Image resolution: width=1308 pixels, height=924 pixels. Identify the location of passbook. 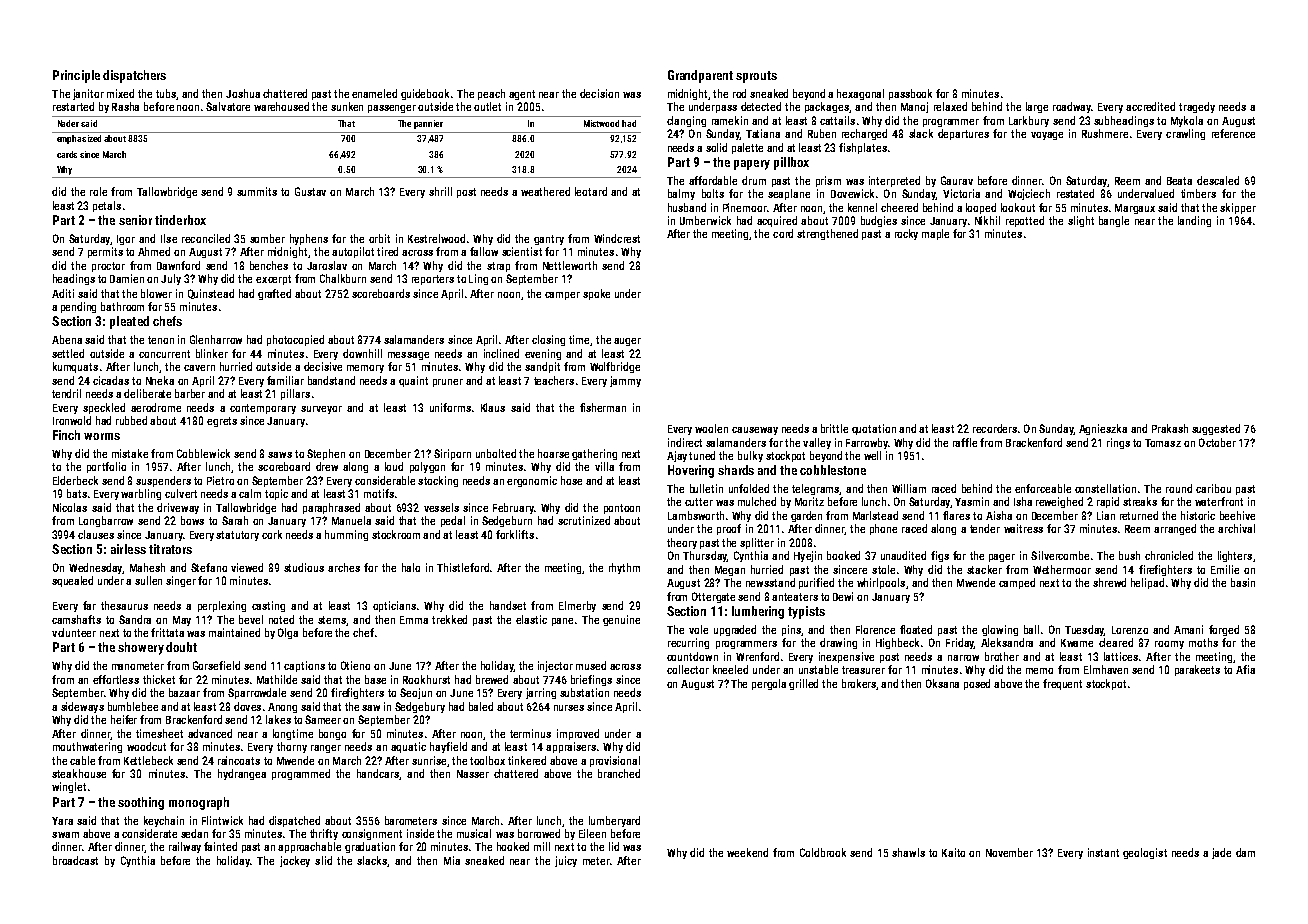
(910, 94).
